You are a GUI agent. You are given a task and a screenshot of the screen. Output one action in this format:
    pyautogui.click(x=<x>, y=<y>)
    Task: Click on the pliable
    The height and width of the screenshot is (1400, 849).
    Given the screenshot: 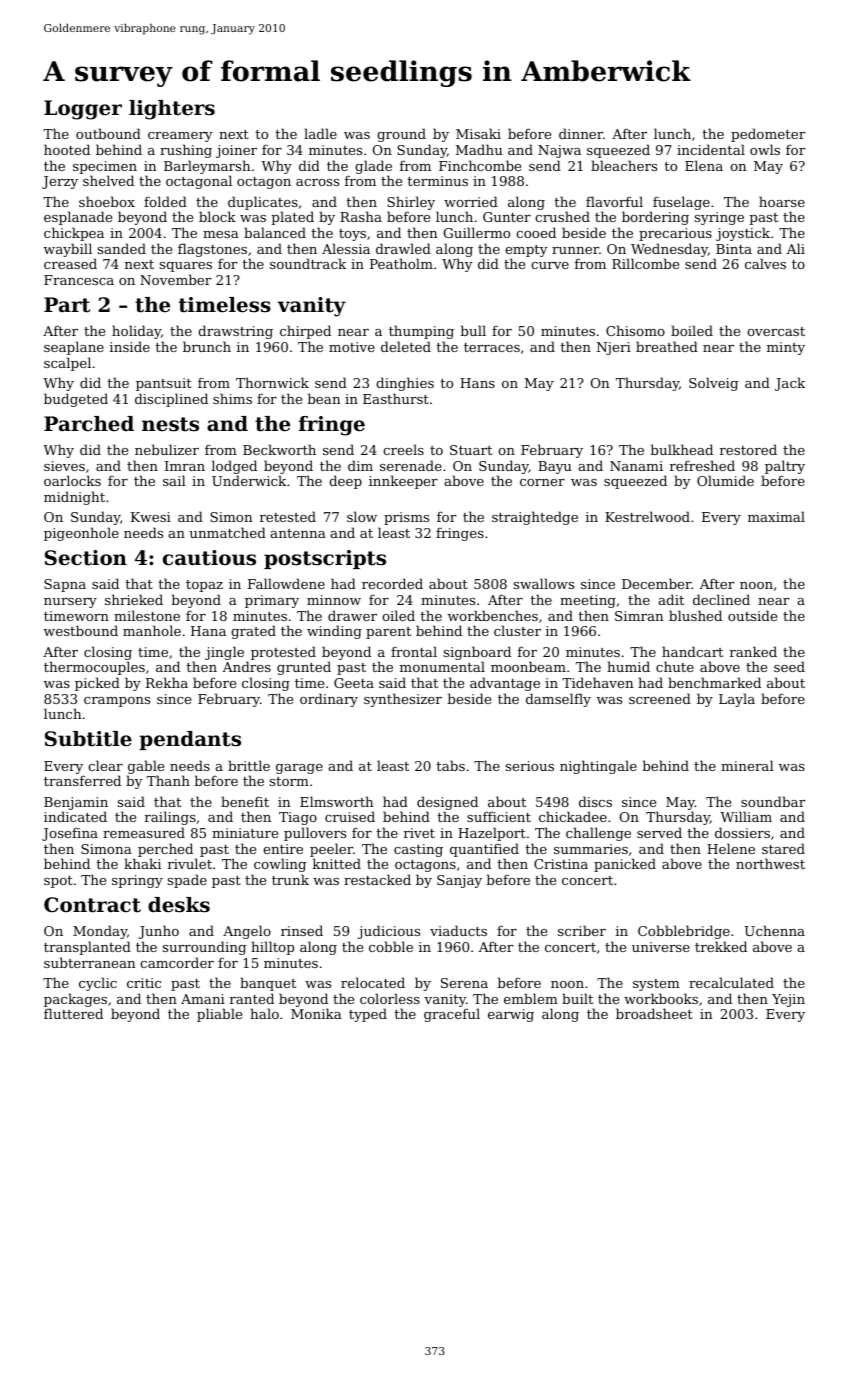 What is the action you would take?
    pyautogui.click(x=219, y=1015)
